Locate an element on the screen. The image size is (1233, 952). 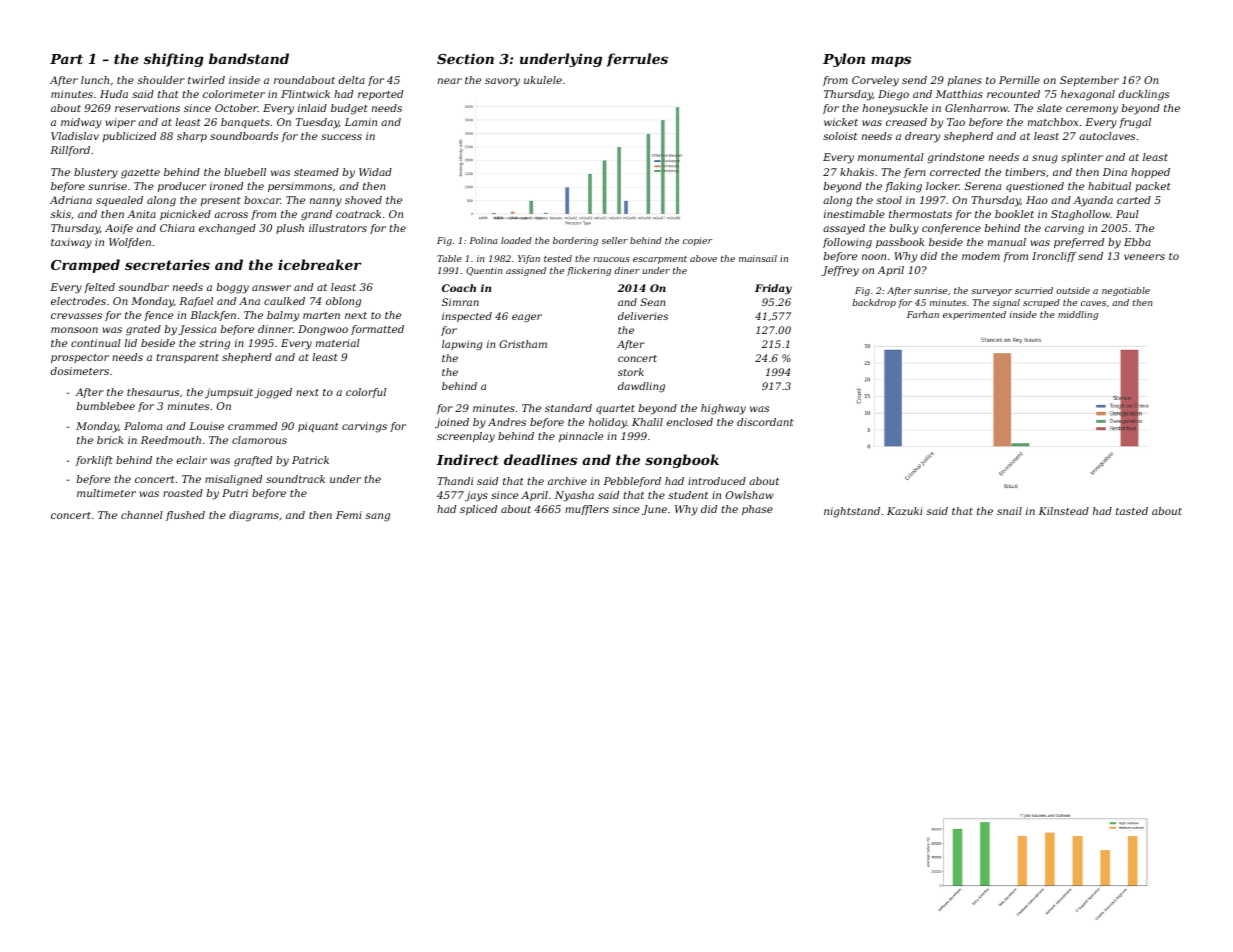
snail is located at coordinates (1009, 511).
